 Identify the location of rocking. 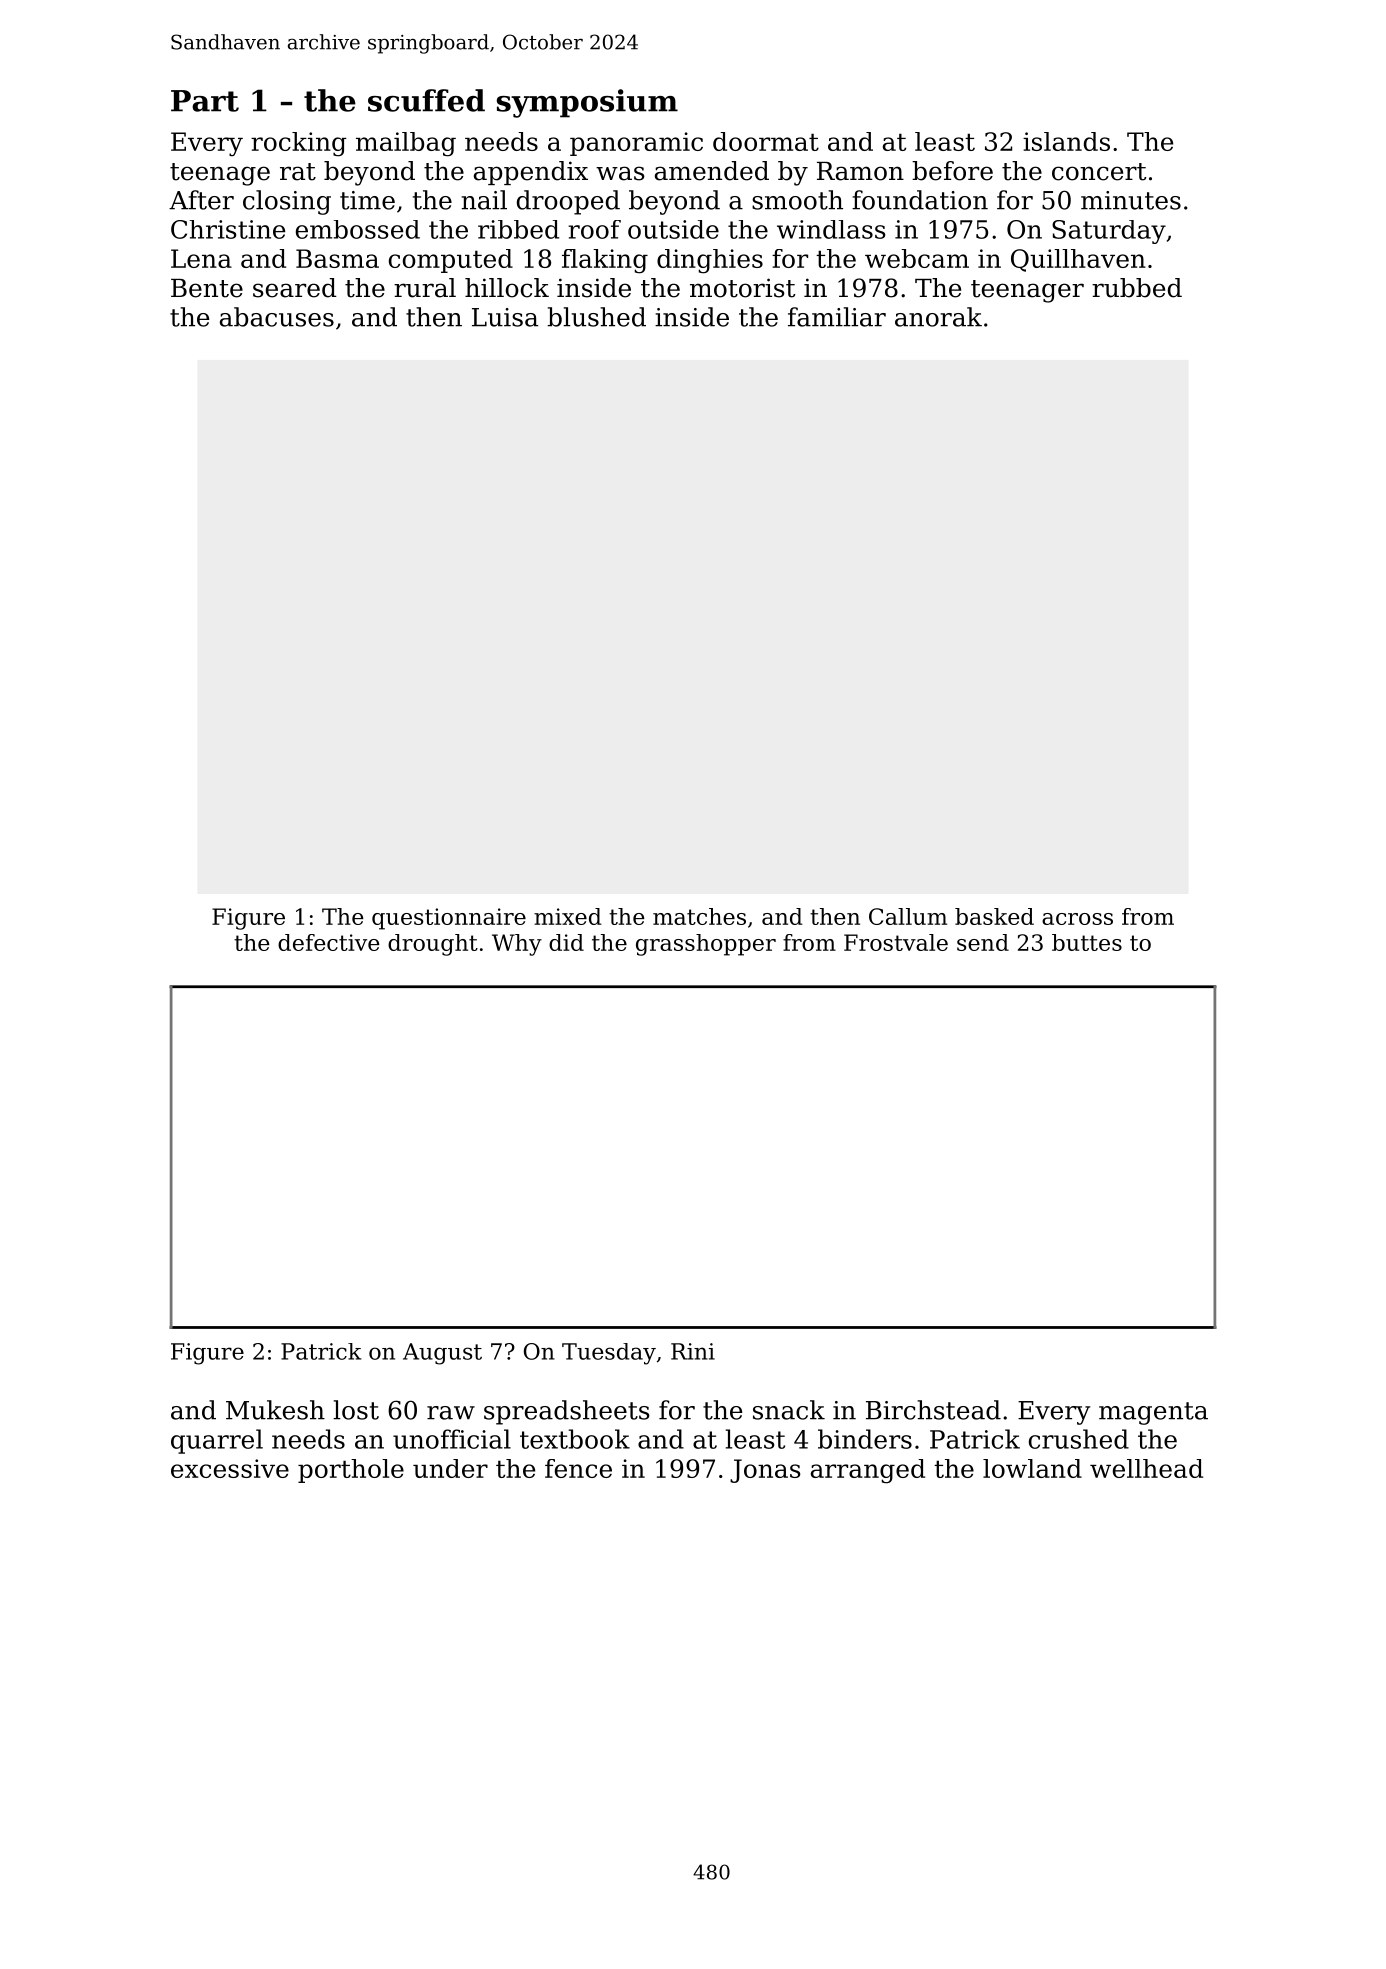
(299, 144).
